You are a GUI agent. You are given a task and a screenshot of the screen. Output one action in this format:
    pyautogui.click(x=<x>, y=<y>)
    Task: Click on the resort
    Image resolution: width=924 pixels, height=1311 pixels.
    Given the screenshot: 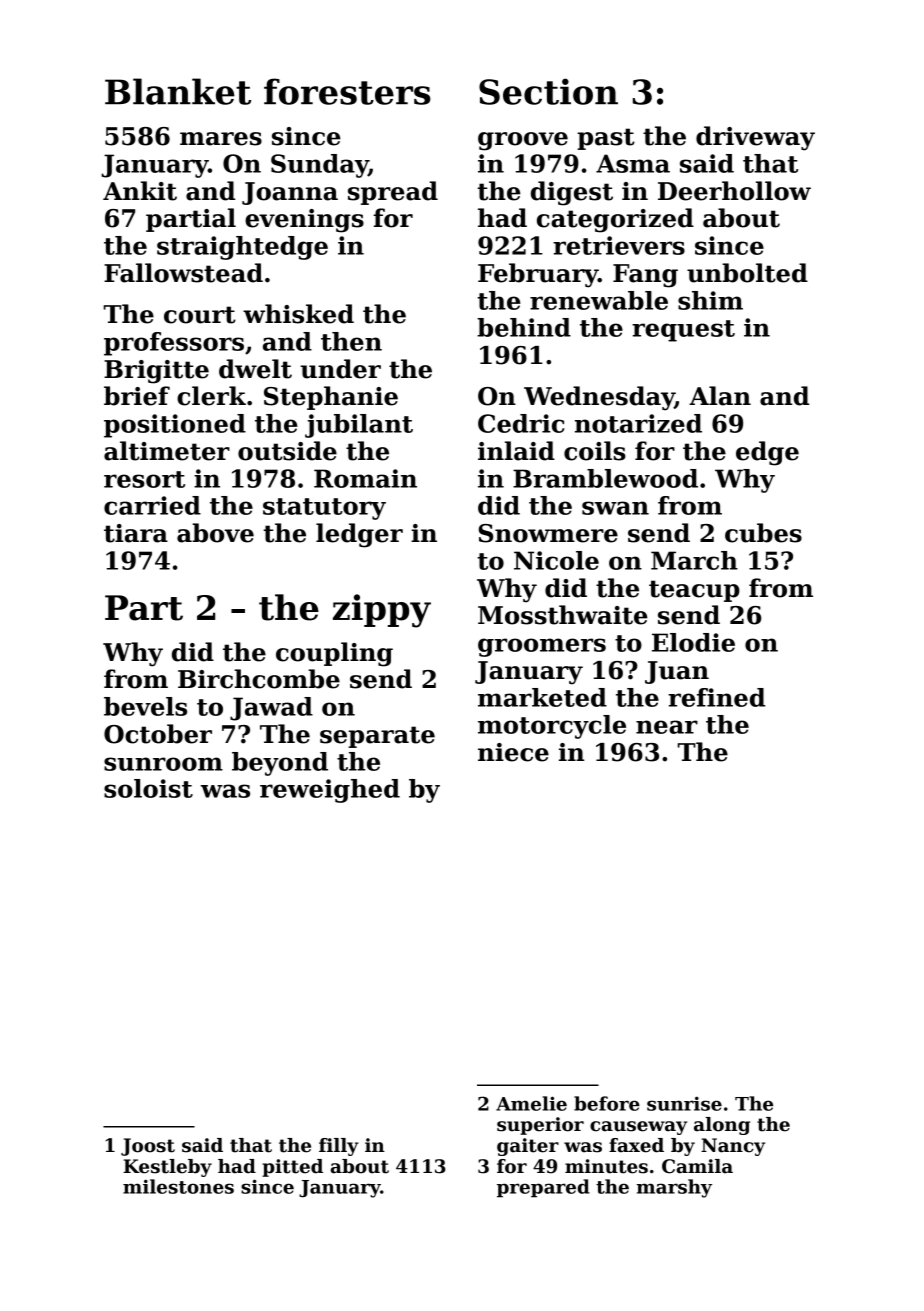 What is the action you would take?
    pyautogui.click(x=144, y=479)
